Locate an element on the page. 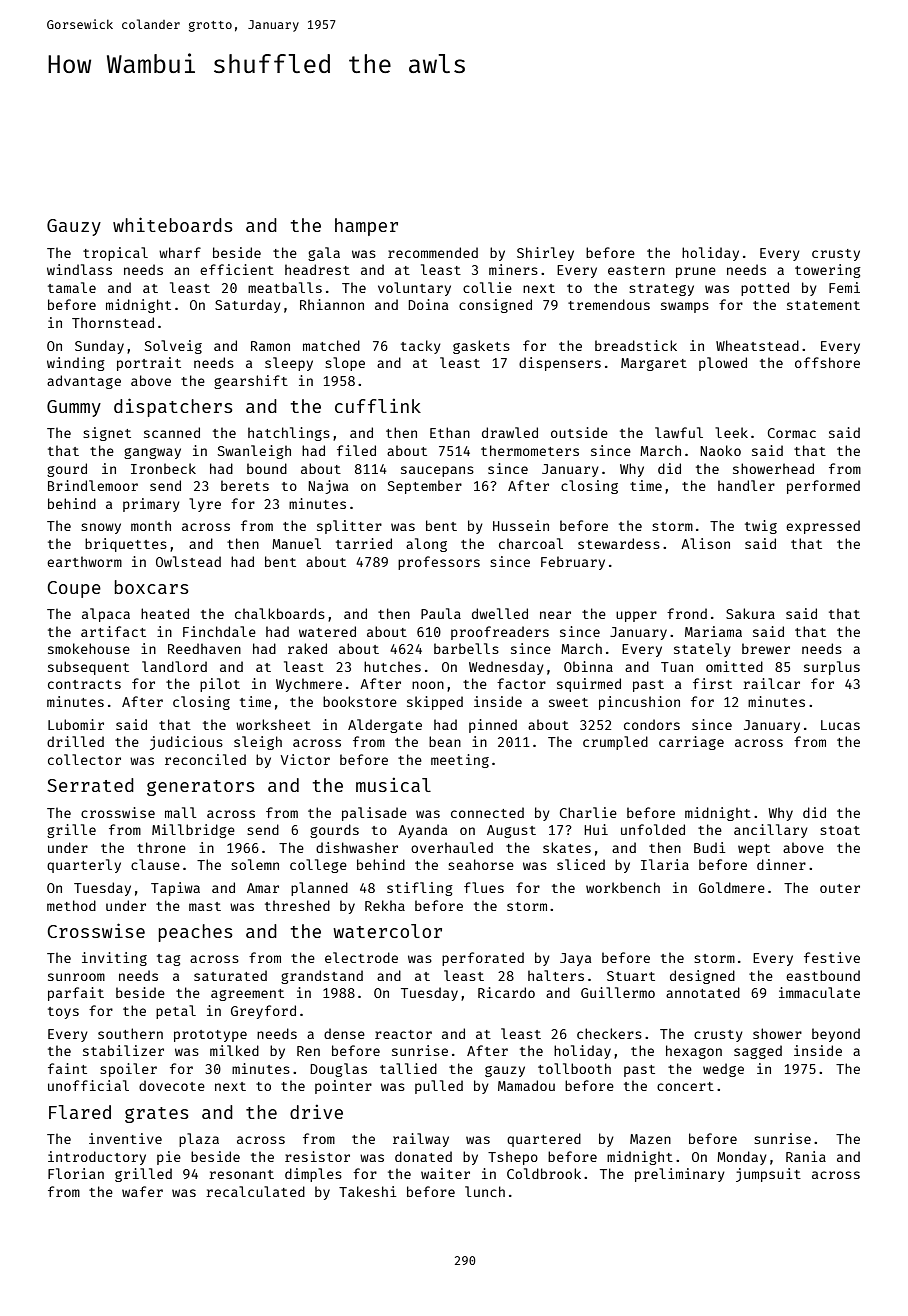  Takeshi is located at coordinates (368, 1191).
